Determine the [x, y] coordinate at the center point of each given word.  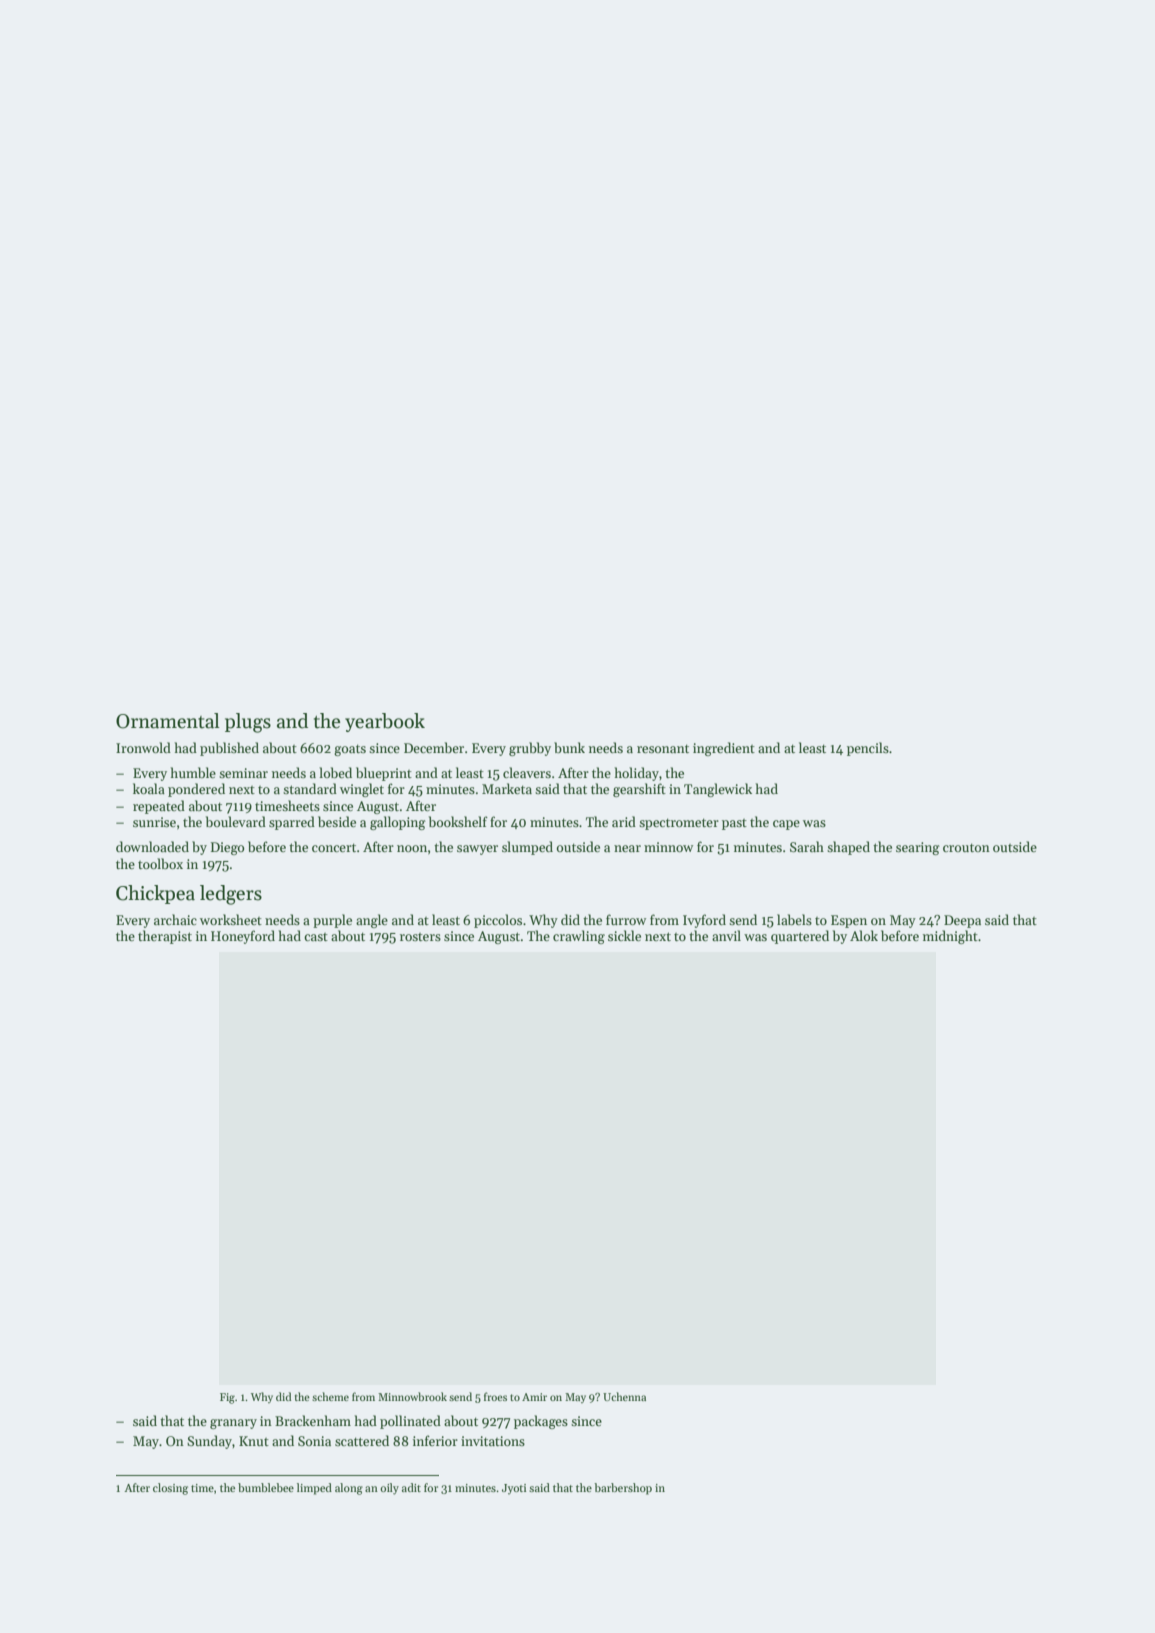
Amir [534, 1397]
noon [412, 848]
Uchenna [624, 1396]
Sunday [209, 1442]
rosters [420, 937]
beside [337, 821]
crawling [579, 937]
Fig [227, 1398]
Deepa [962, 921]
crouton [966, 848]
